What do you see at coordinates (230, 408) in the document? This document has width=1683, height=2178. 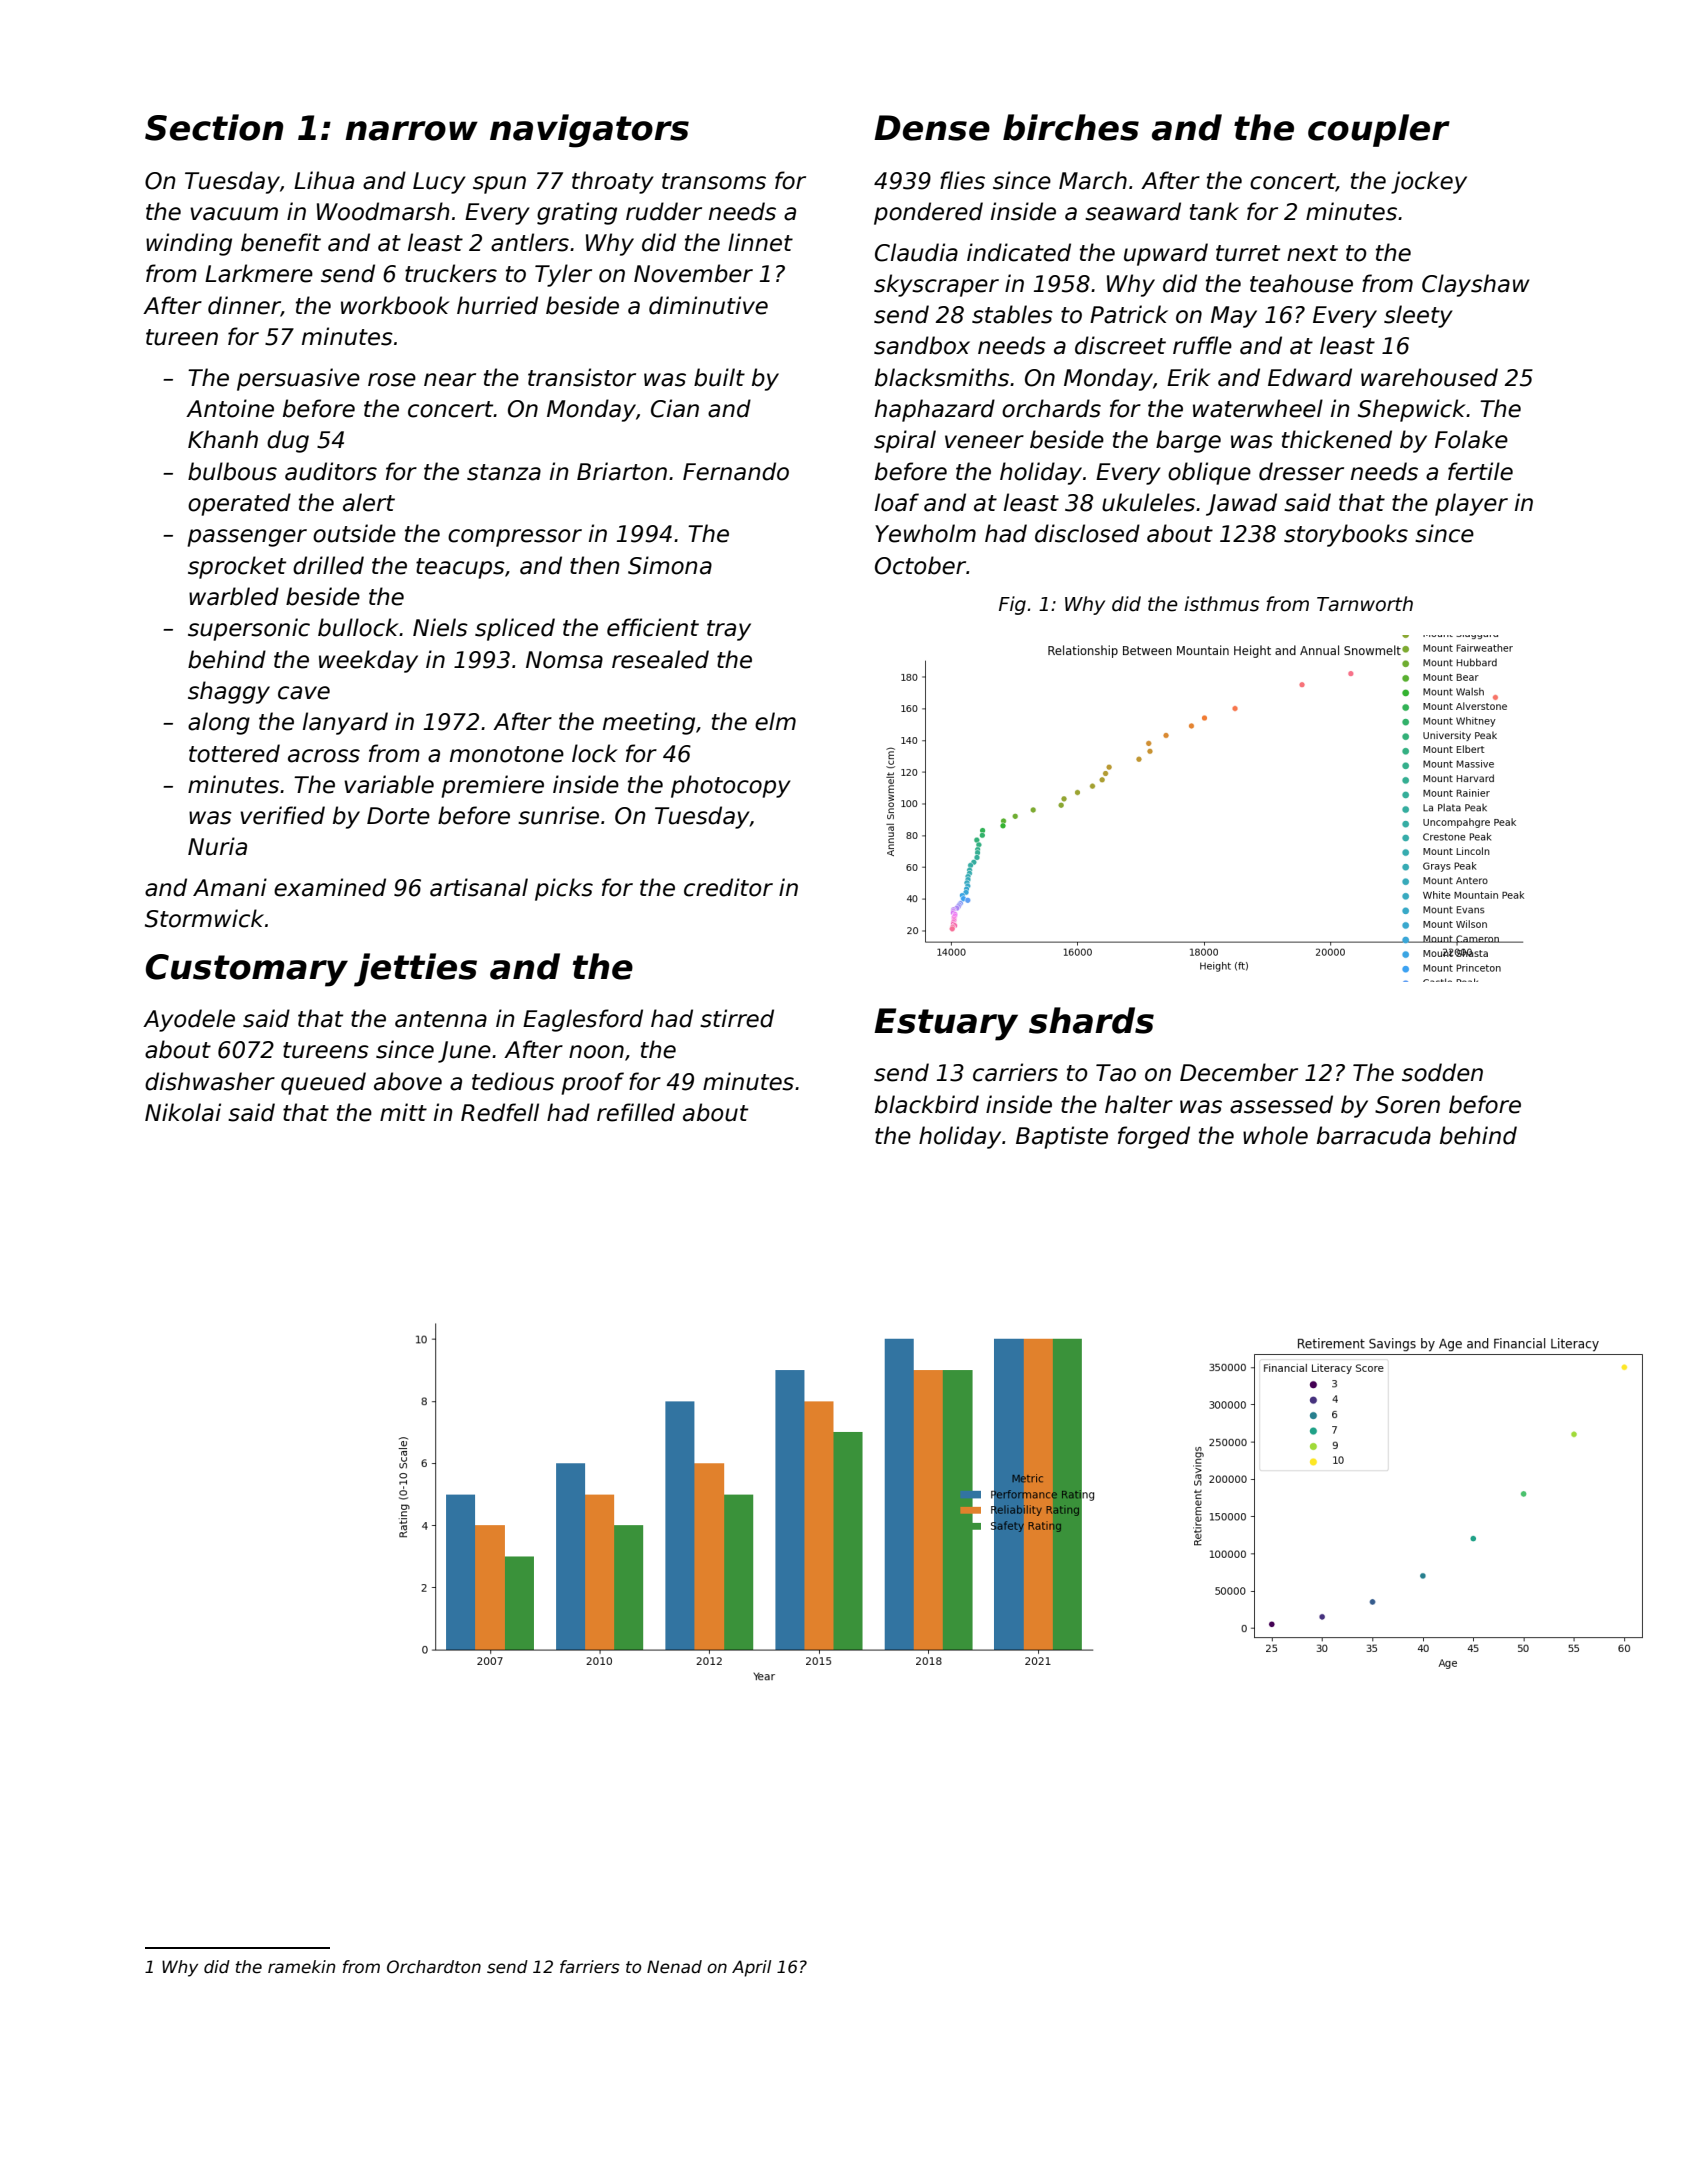 I see `Antoine` at bounding box center [230, 408].
